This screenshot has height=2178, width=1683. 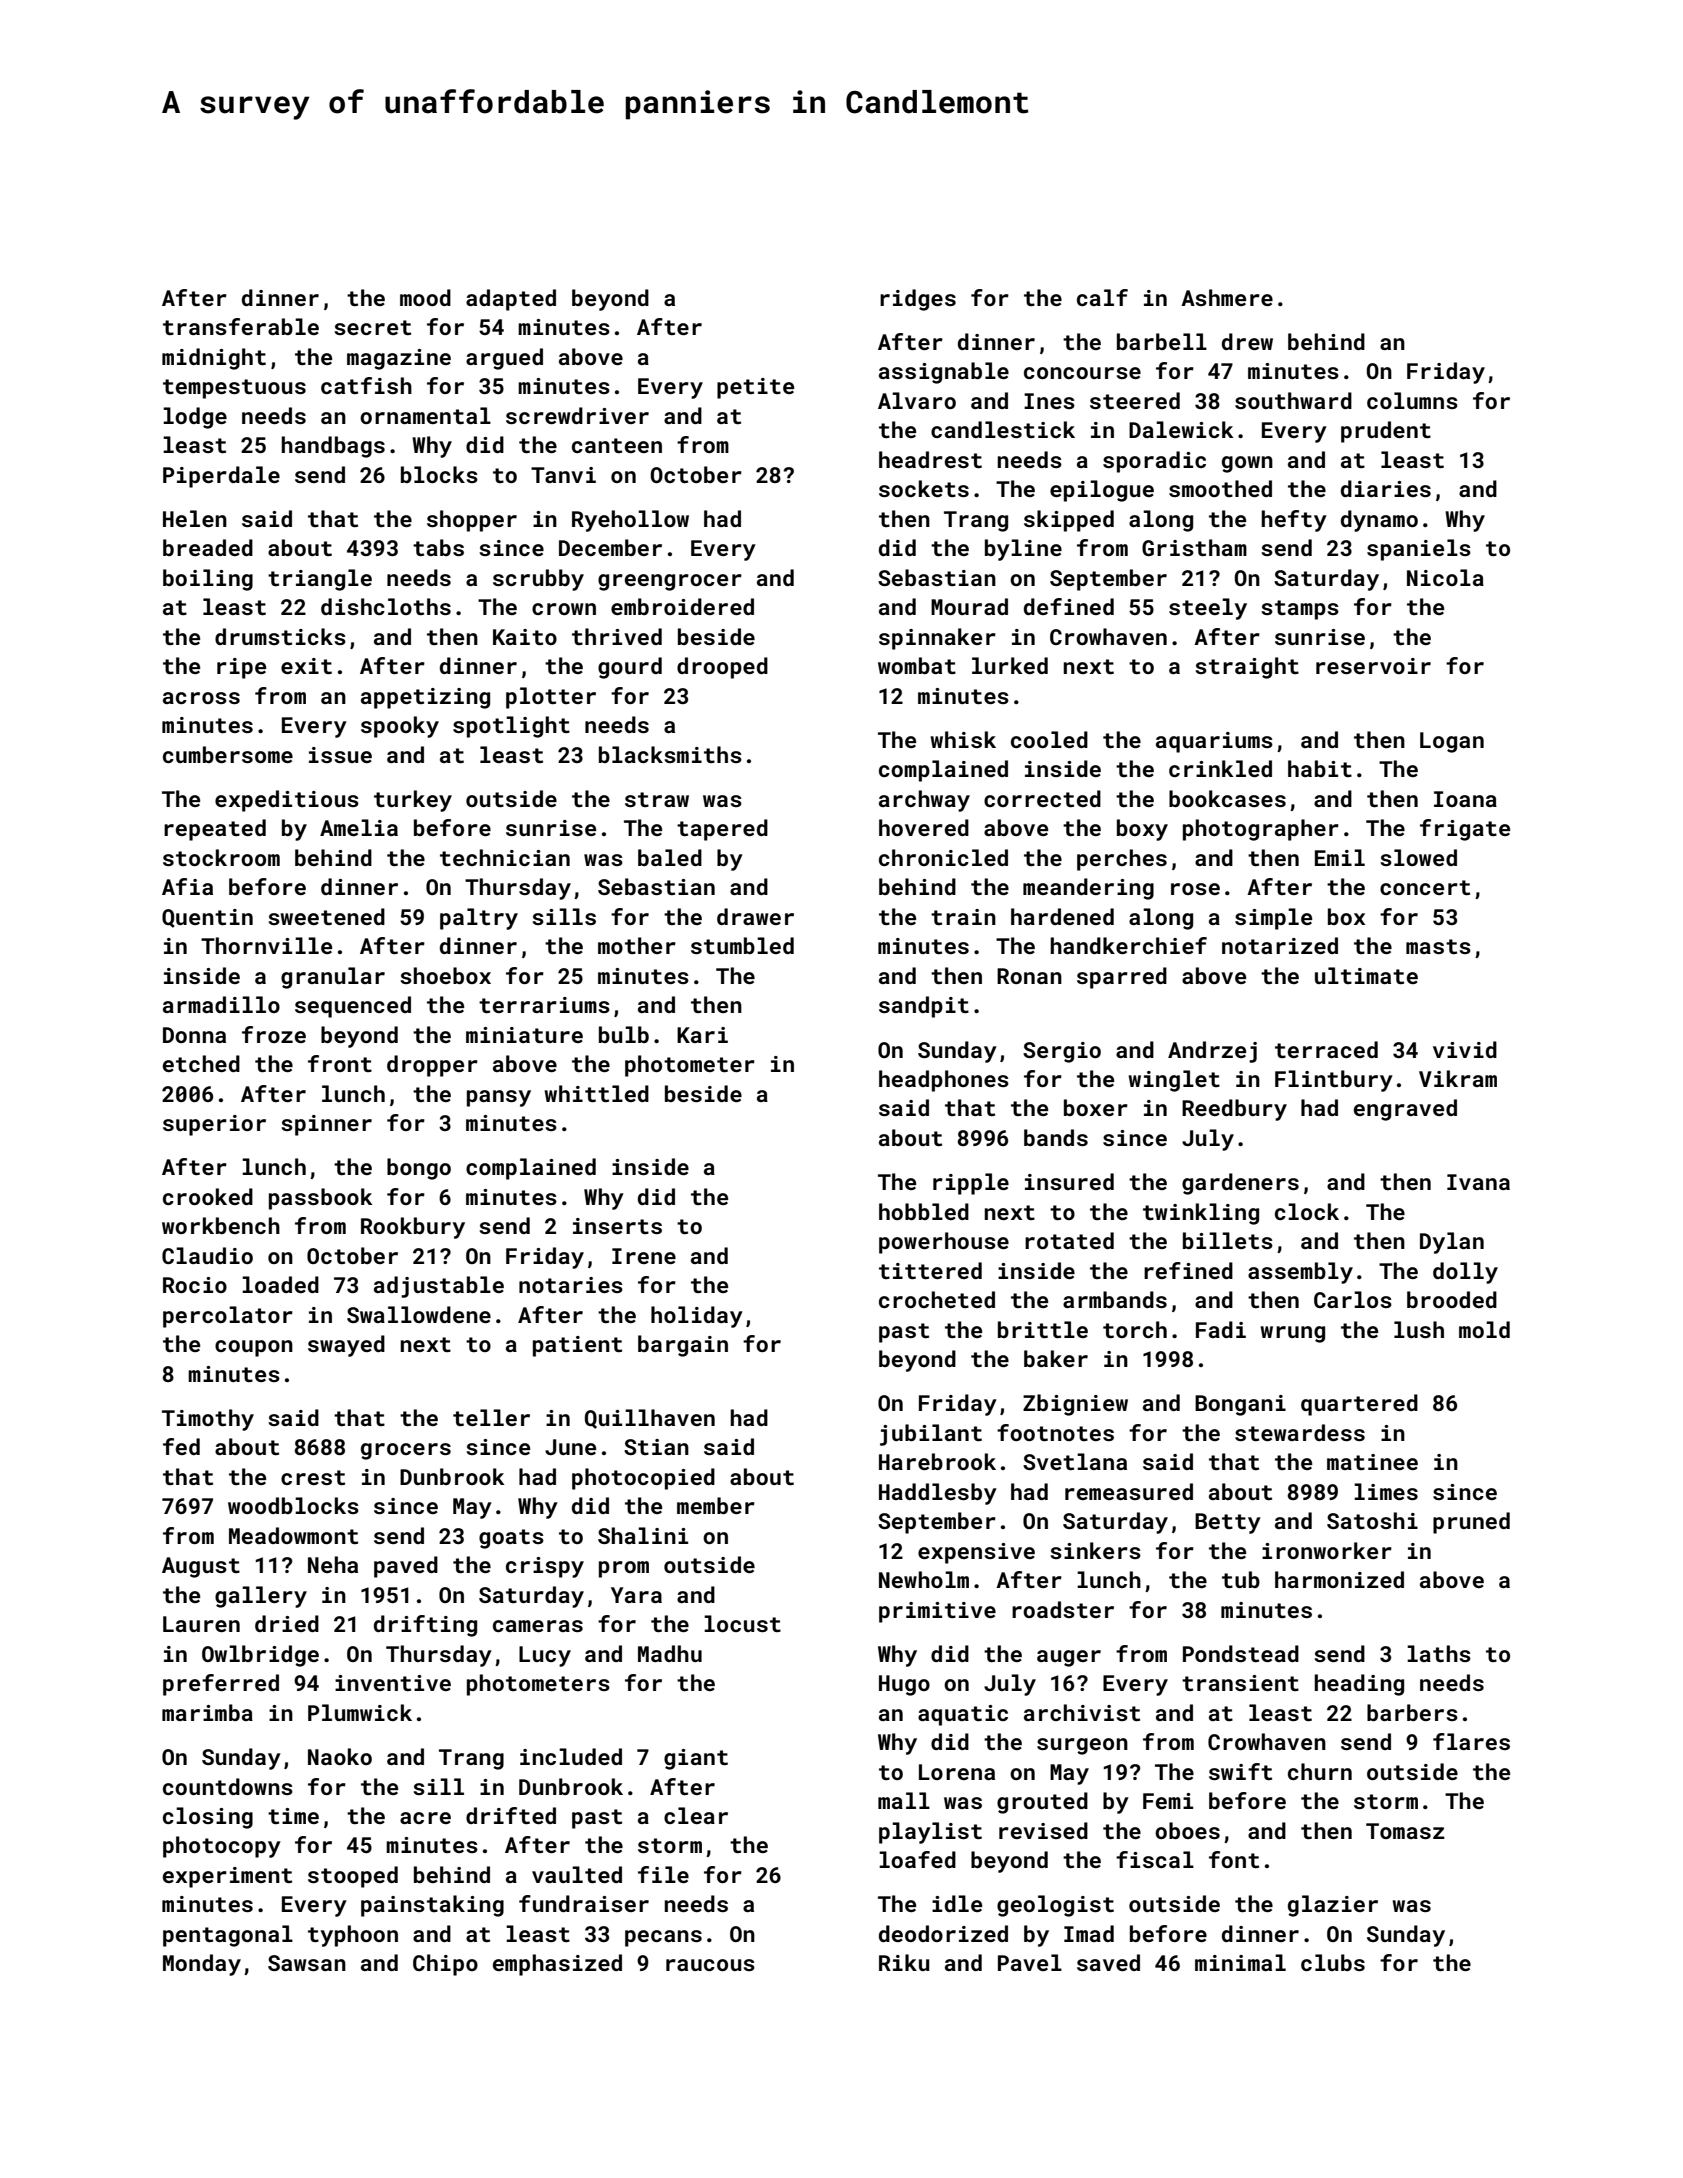 What do you see at coordinates (326, 916) in the screenshot?
I see `sweetened` at bounding box center [326, 916].
